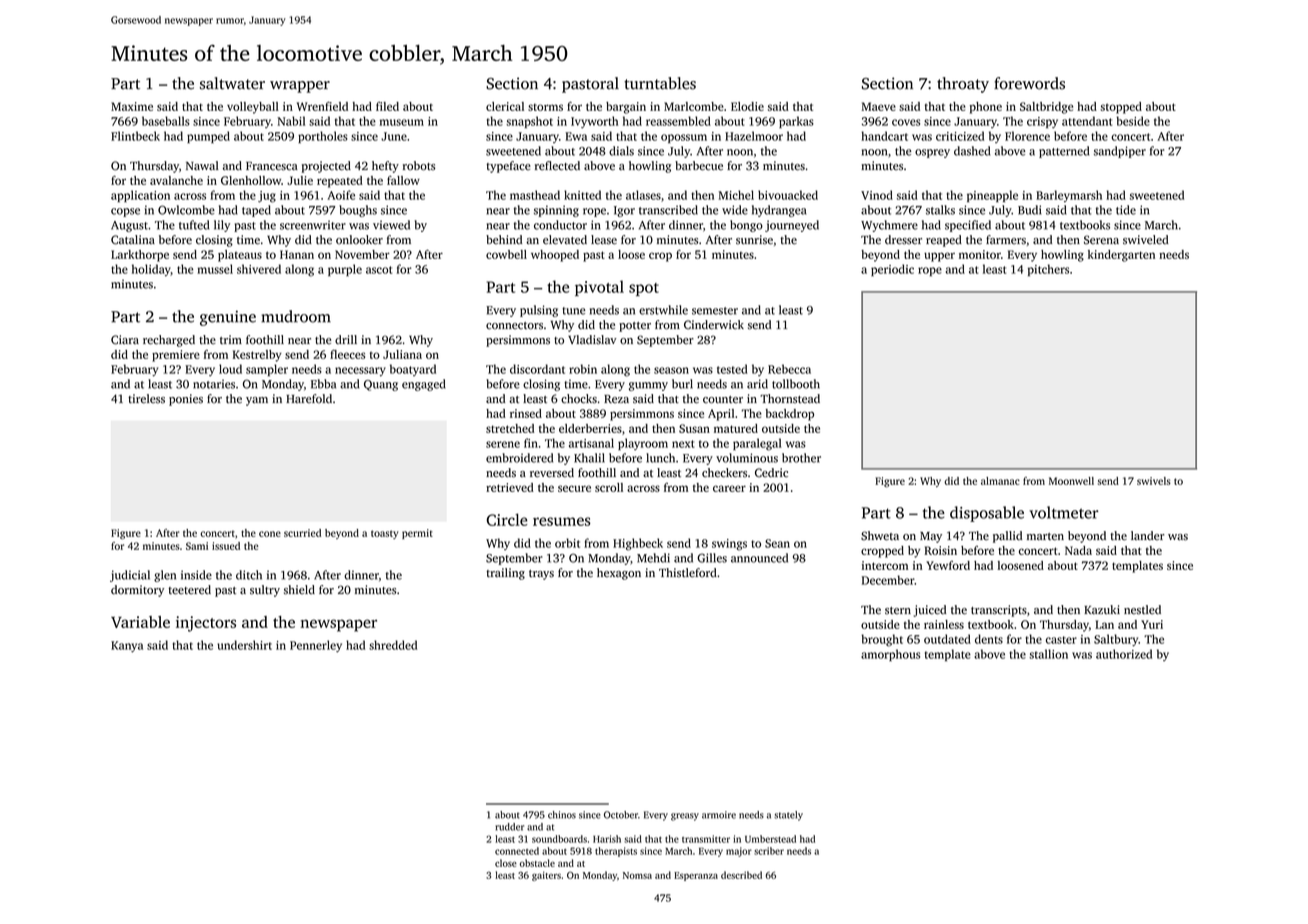 The image size is (1308, 924). Describe the element at coordinates (127, 646) in the image. I see `Kanya` at that location.
